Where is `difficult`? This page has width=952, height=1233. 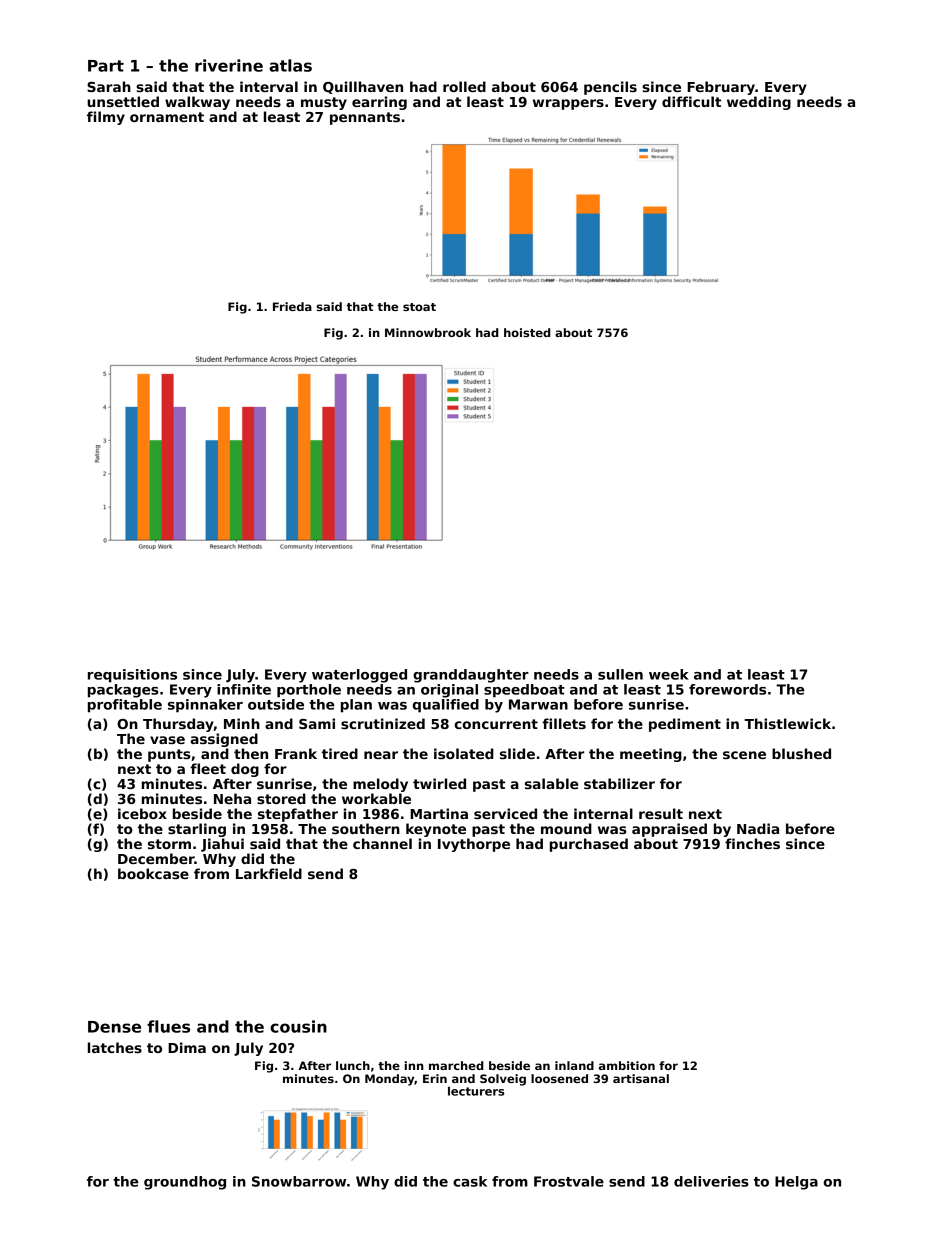
difficult is located at coordinates (691, 101).
